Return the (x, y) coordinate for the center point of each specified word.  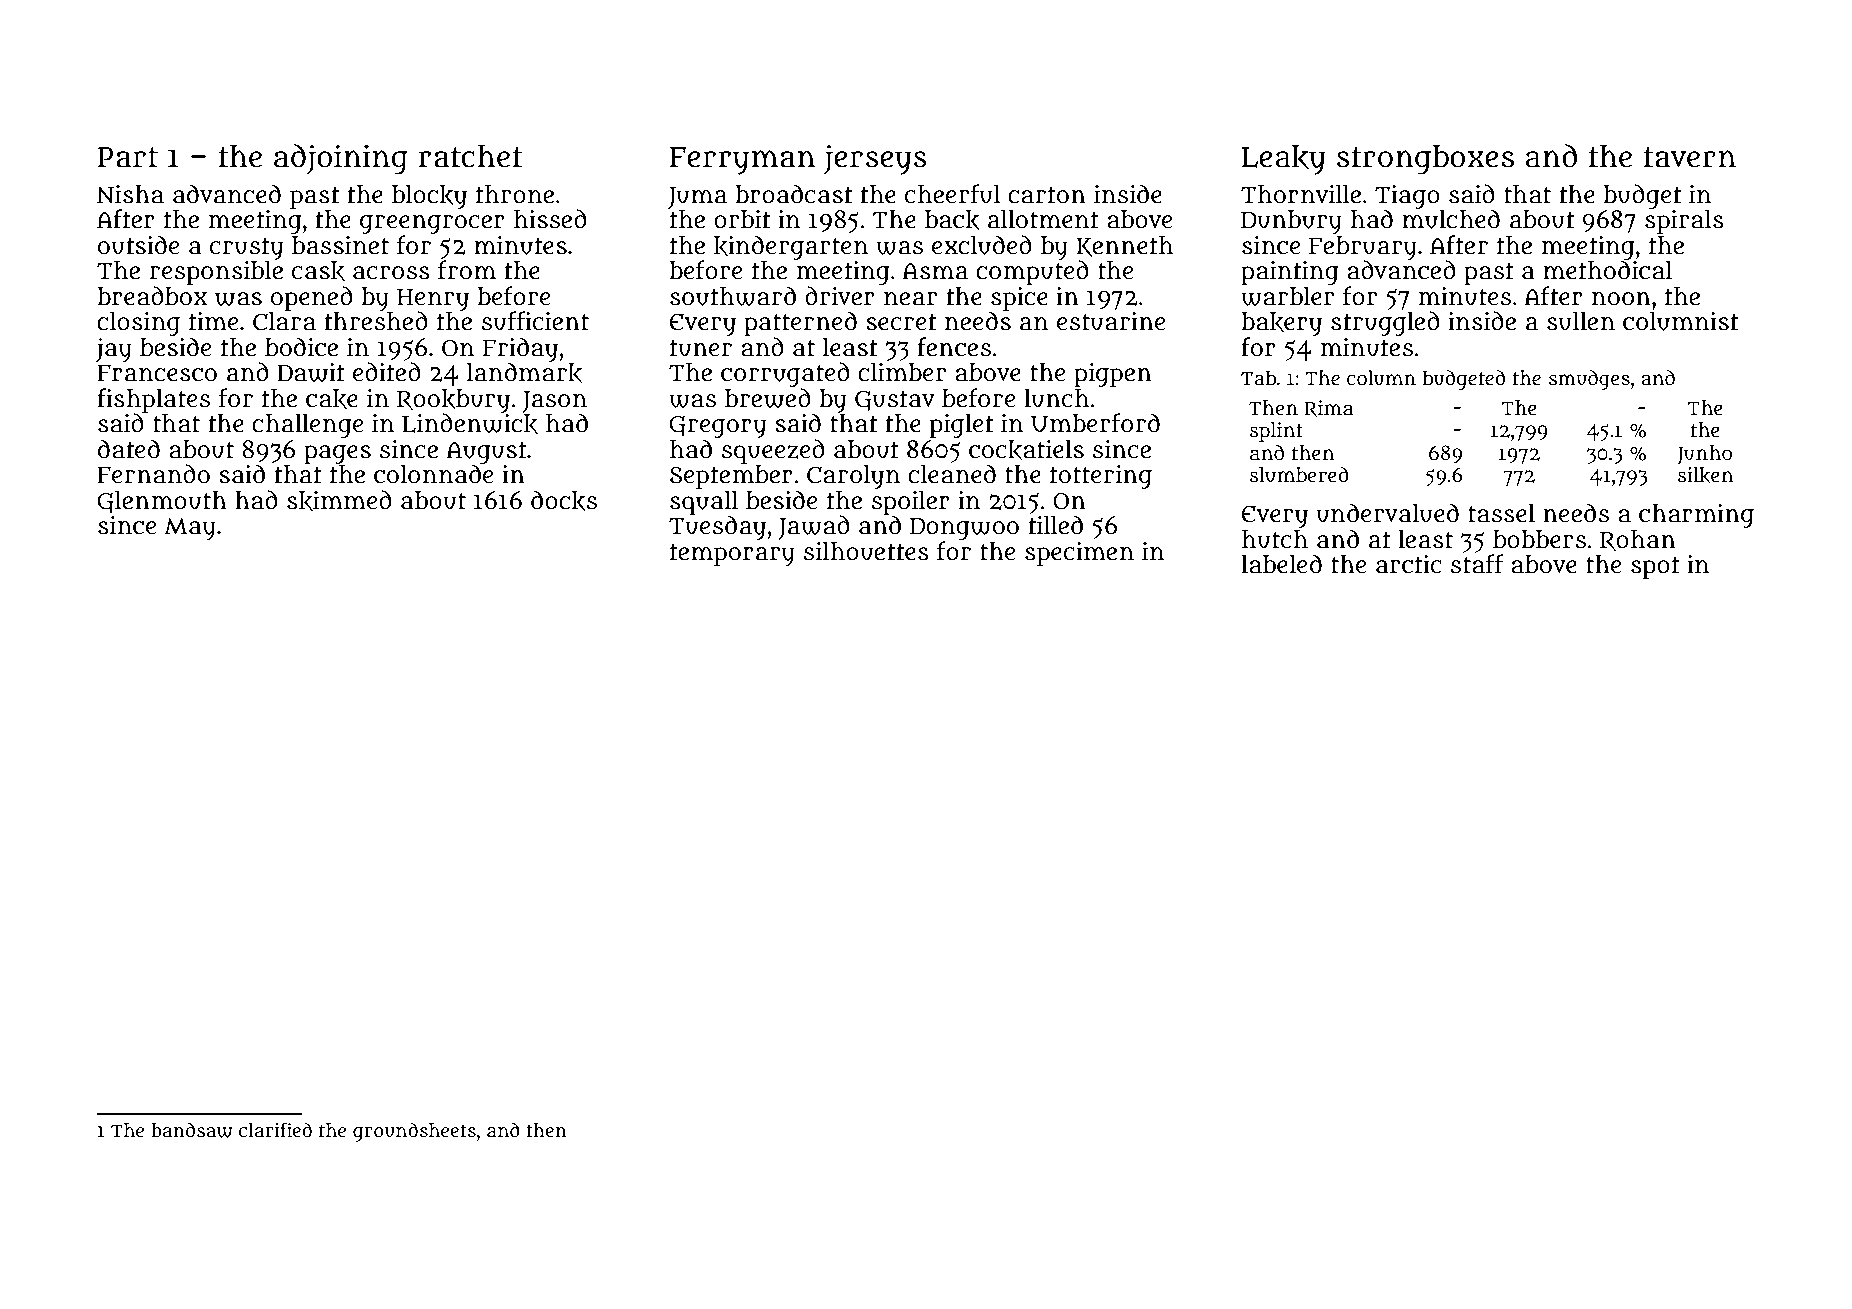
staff (1477, 564)
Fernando (153, 474)
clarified (275, 1130)
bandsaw (191, 1130)
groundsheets (414, 1132)
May (190, 529)
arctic (1409, 564)
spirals (1684, 222)
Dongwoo (964, 529)
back (952, 220)
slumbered (1299, 475)
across (391, 273)
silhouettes (866, 551)
